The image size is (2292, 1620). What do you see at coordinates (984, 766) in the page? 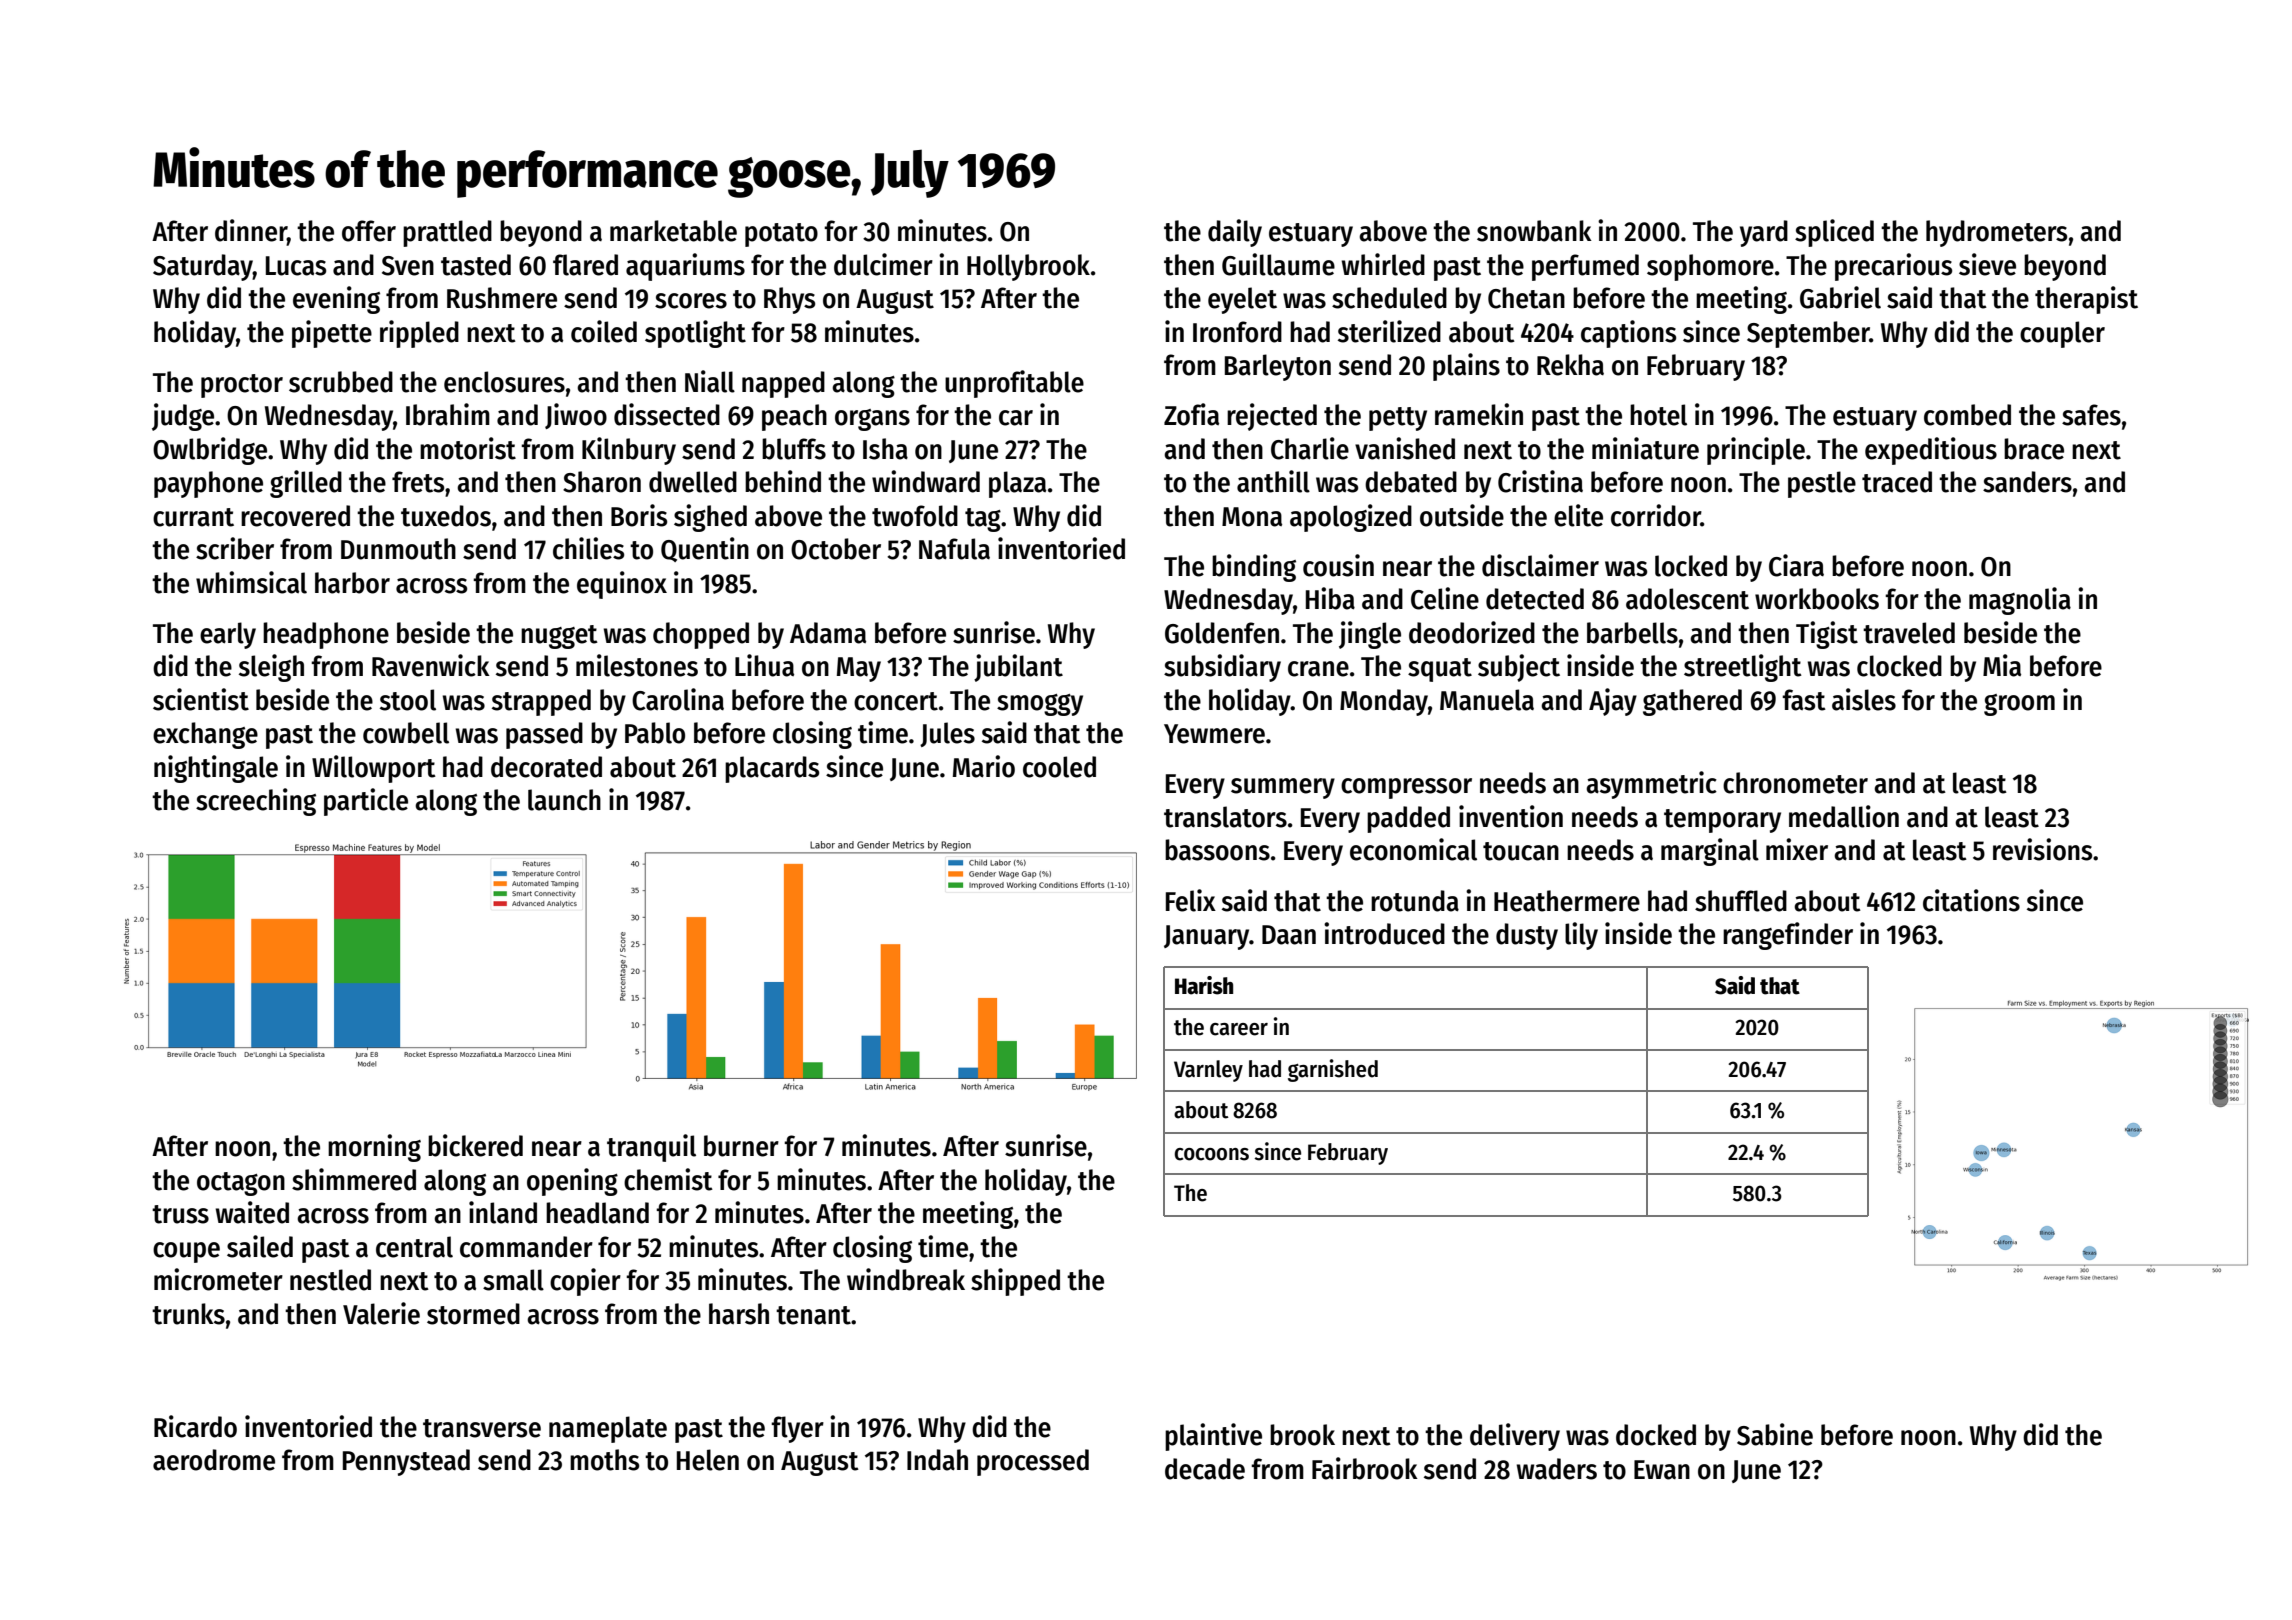
I see `Mario` at bounding box center [984, 766].
